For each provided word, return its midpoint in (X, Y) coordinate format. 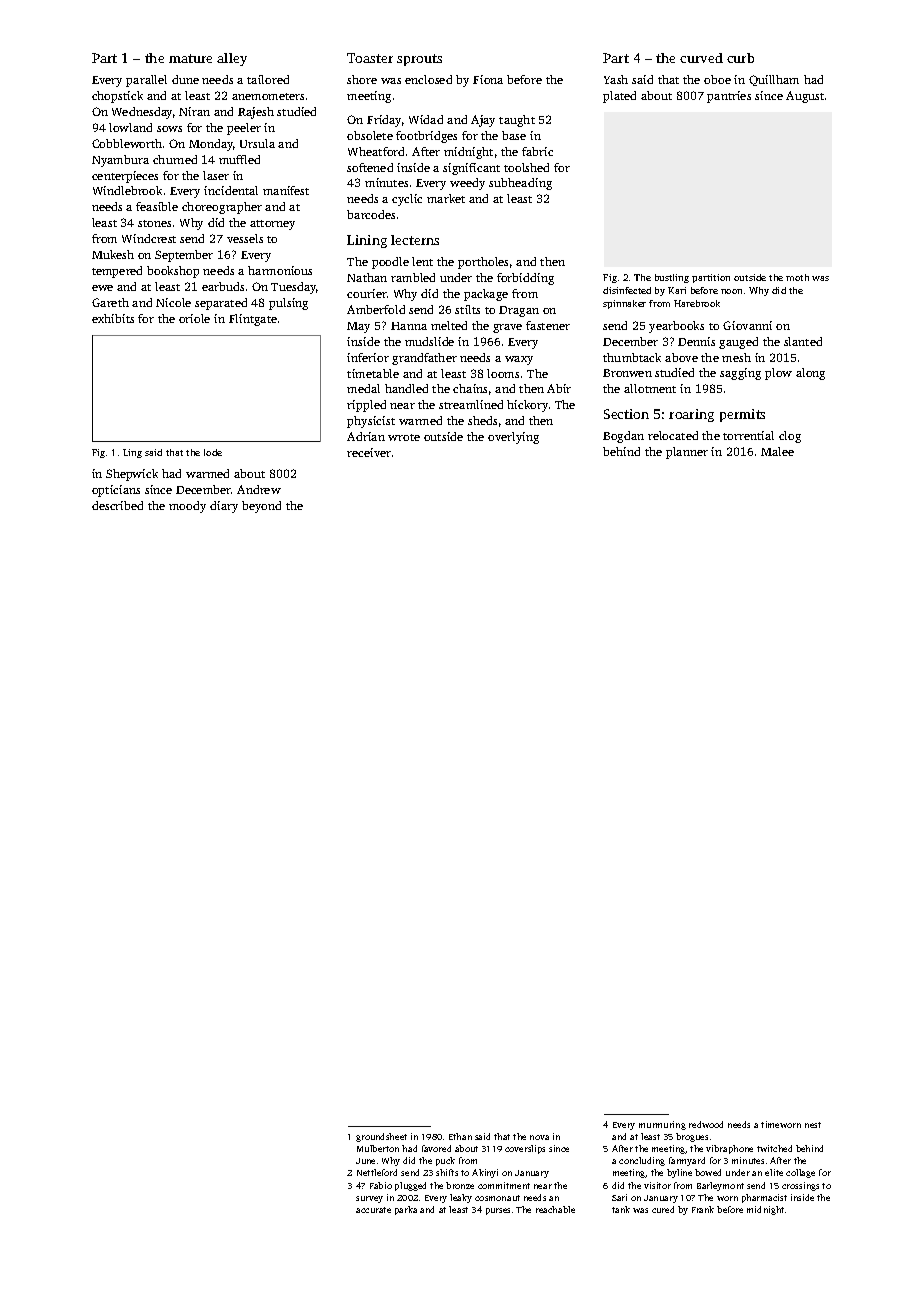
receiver (369, 452)
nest (813, 1125)
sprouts (419, 60)
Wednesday (142, 113)
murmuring (662, 1125)
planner (687, 453)
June (365, 1161)
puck (445, 1161)
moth (797, 277)
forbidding (525, 279)
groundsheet (381, 1137)
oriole (194, 318)
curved (701, 58)
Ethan (460, 1136)
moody (187, 507)
